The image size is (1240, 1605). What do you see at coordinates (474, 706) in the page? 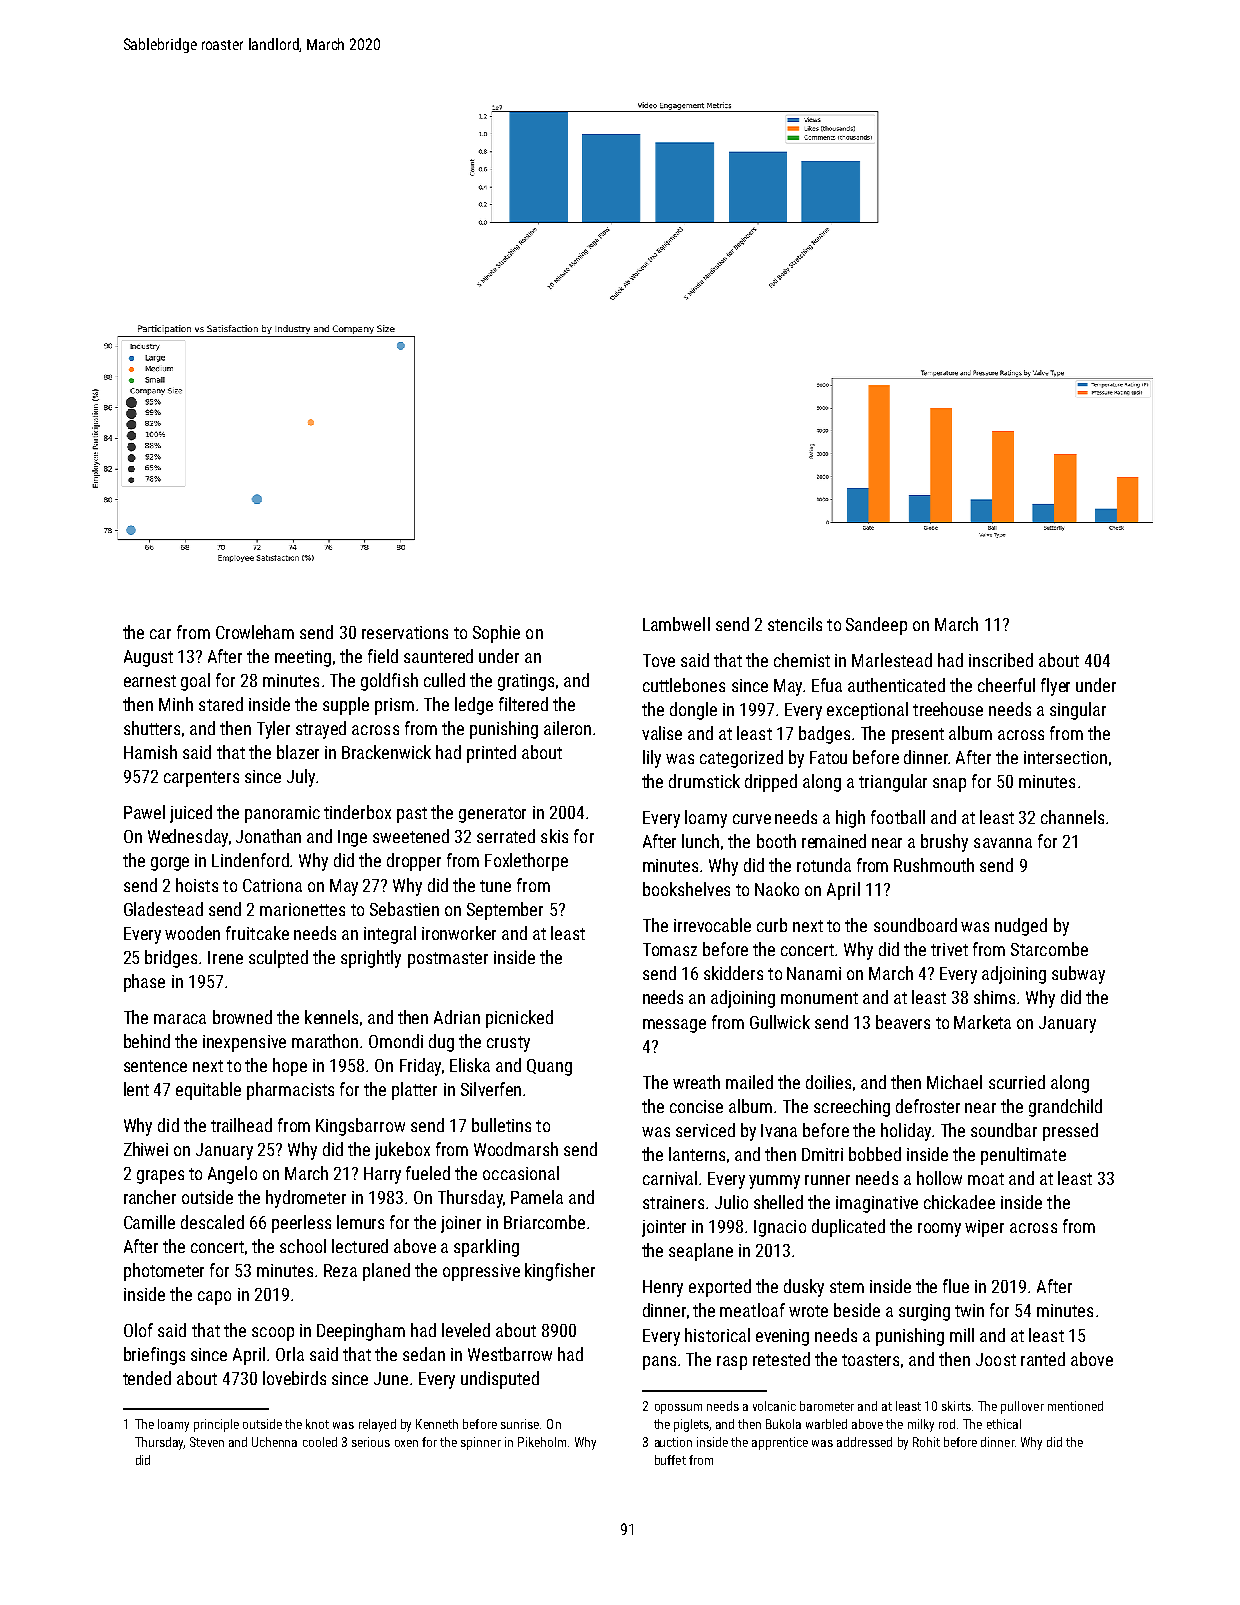
I see `ledge` at bounding box center [474, 706].
